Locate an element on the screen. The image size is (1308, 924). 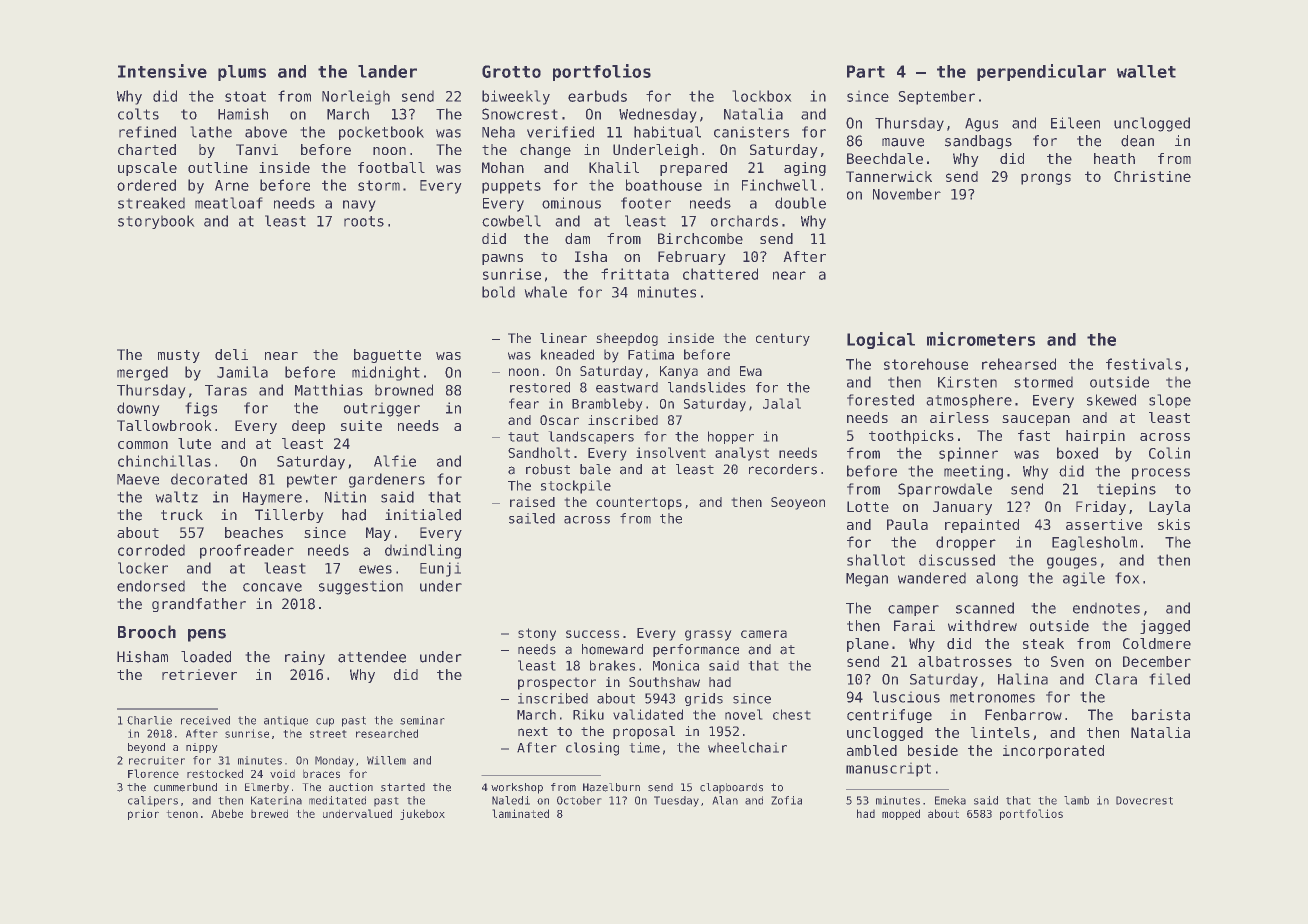
Part is located at coordinates (866, 71).
